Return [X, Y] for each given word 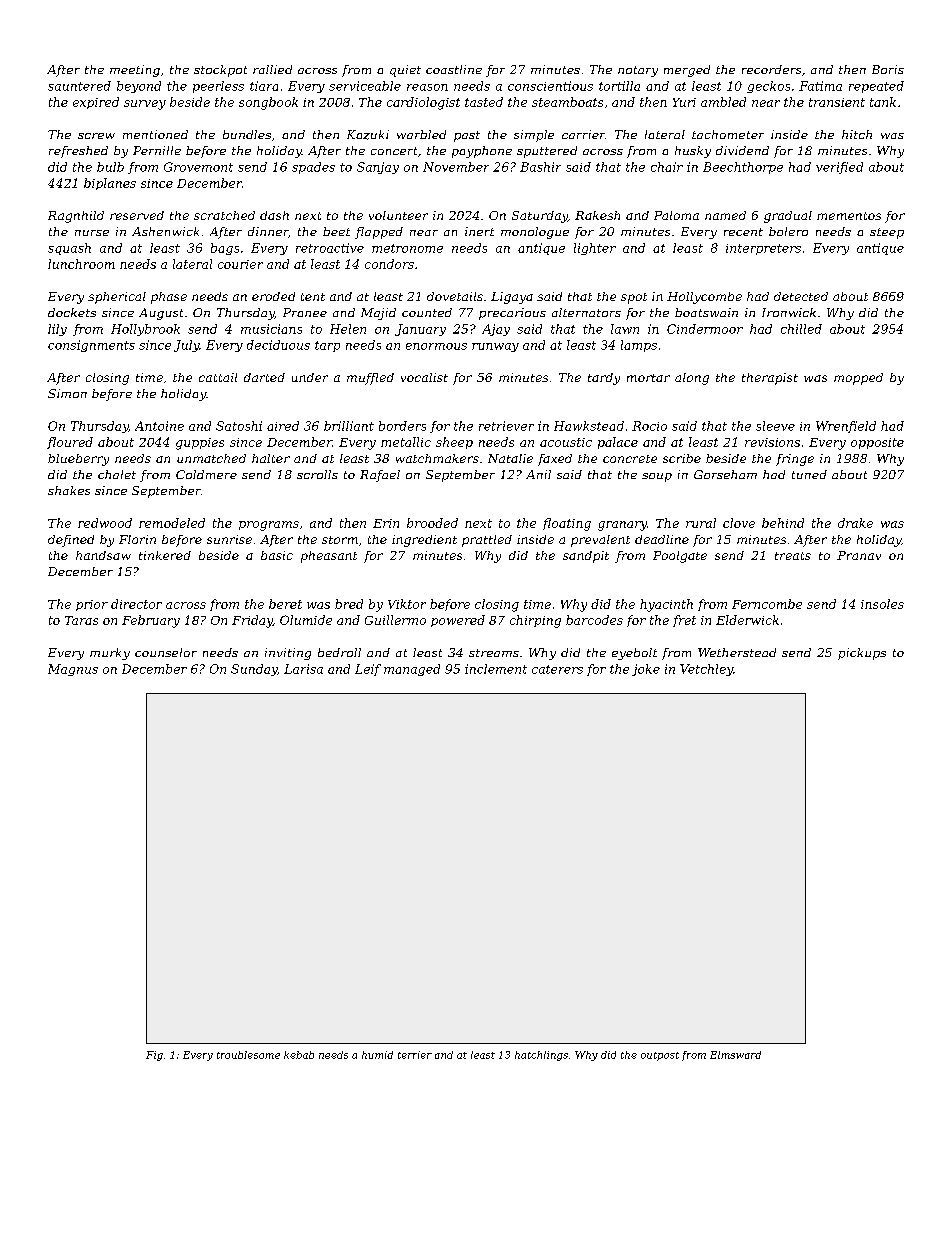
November [456, 167]
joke [646, 670]
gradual [788, 217]
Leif [368, 670]
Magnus [73, 670]
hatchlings [541, 1056]
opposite [877, 443]
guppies [200, 444]
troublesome [248, 1055]
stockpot [220, 71]
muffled [370, 379]
